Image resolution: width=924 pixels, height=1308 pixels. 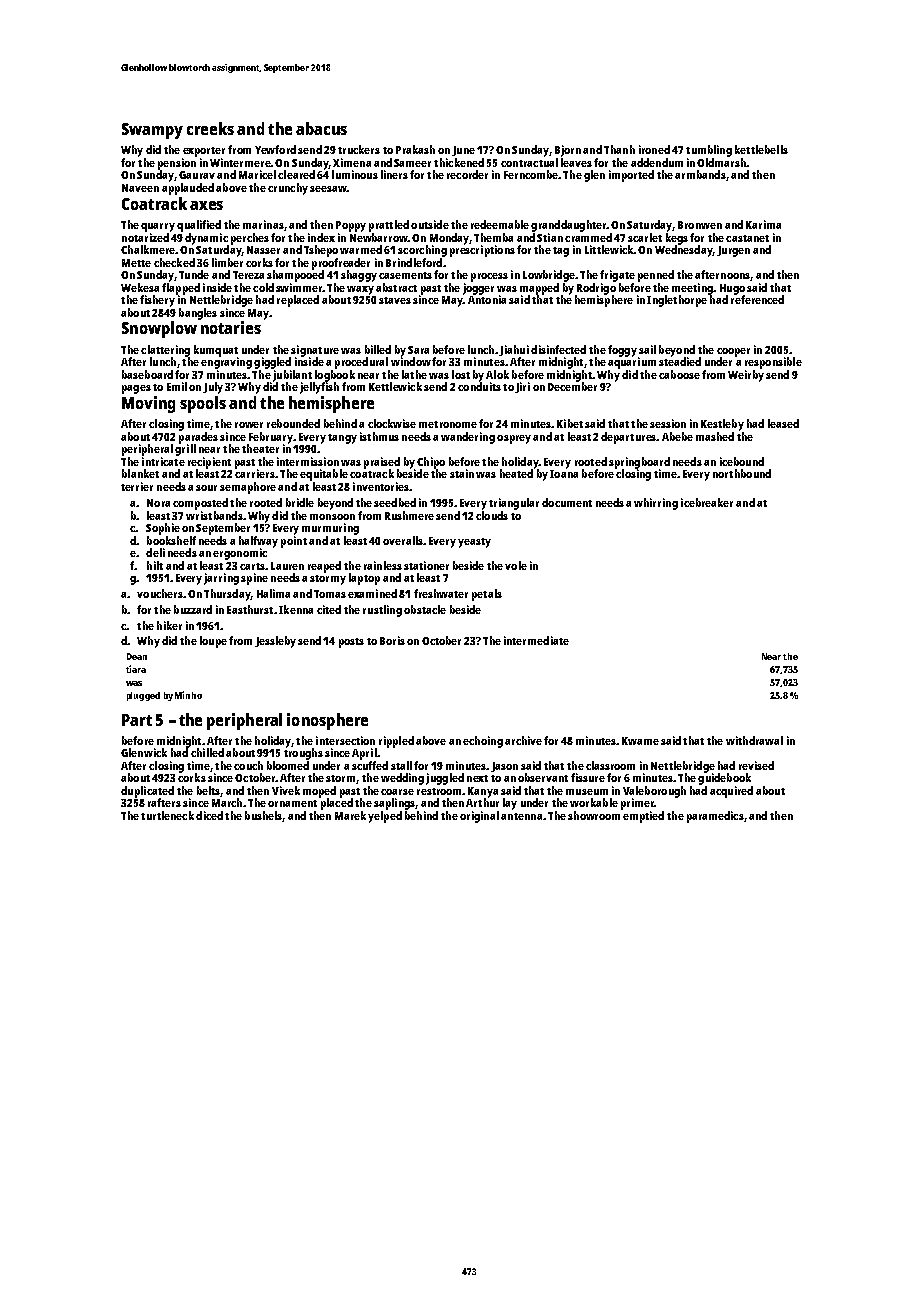 What do you see at coordinates (531, 174) in the document?
I see `Ferncombe` at bounding box center [531, 174].
